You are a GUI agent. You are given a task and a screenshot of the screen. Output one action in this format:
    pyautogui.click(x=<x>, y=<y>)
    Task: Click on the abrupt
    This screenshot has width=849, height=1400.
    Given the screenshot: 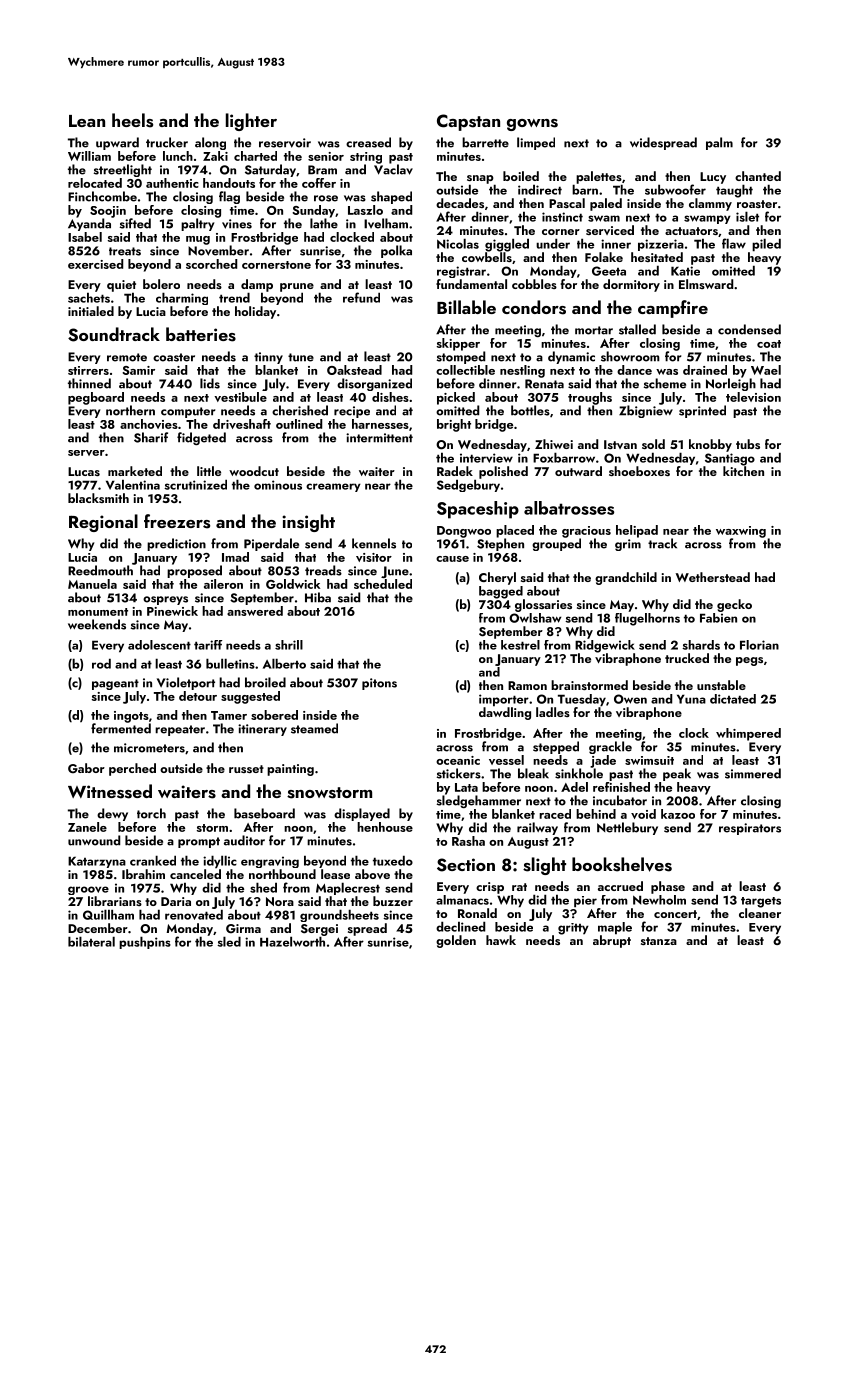 What is the action you would take?
    pyautogui.click(x=612, y=941)
